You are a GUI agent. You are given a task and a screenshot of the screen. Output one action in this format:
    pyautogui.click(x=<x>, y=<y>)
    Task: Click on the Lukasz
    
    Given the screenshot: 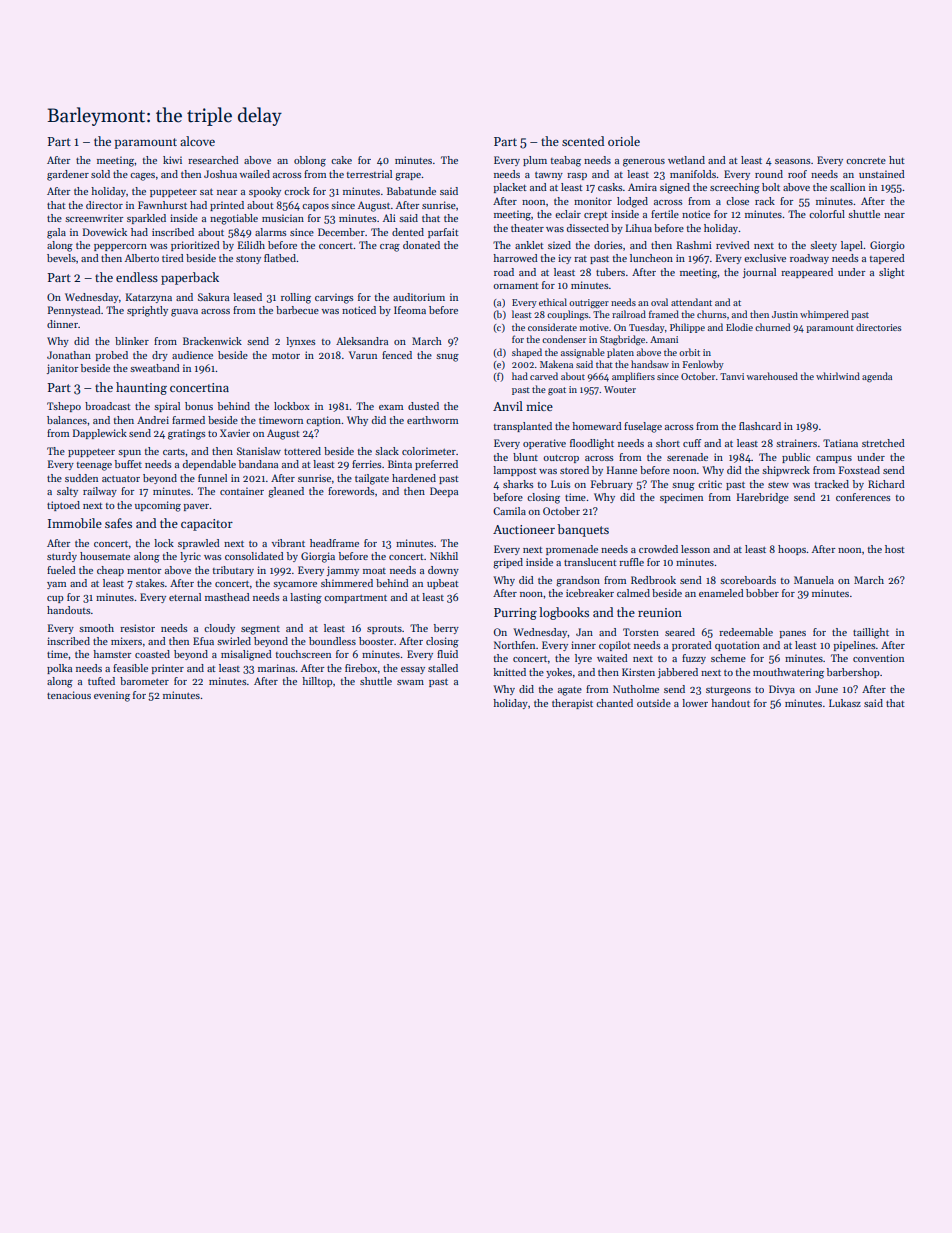 What is the action you would take?
    pyautogui.click(x=845, y=703)
